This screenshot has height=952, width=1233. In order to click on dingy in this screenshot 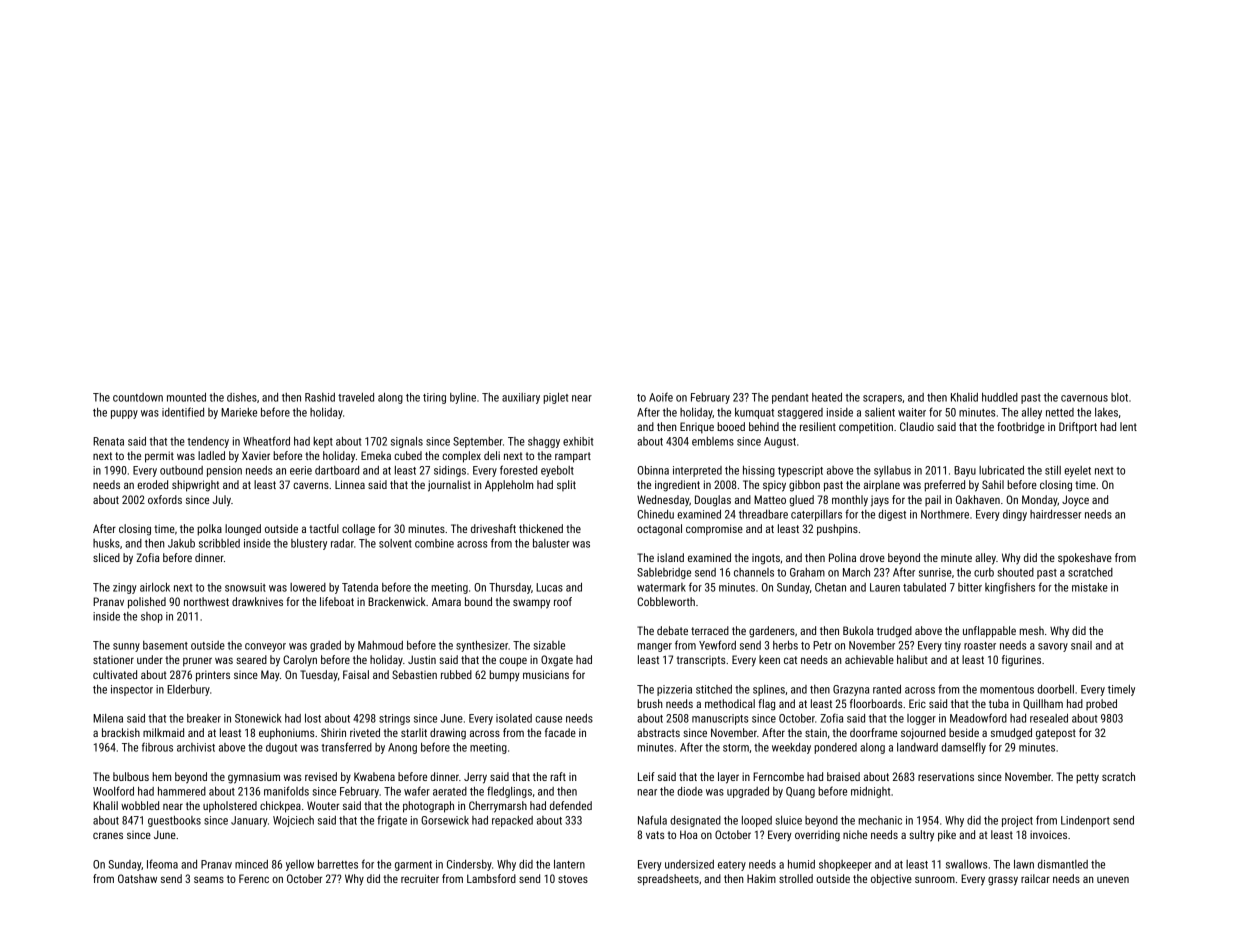, I will do `click(1015, 515)`.
